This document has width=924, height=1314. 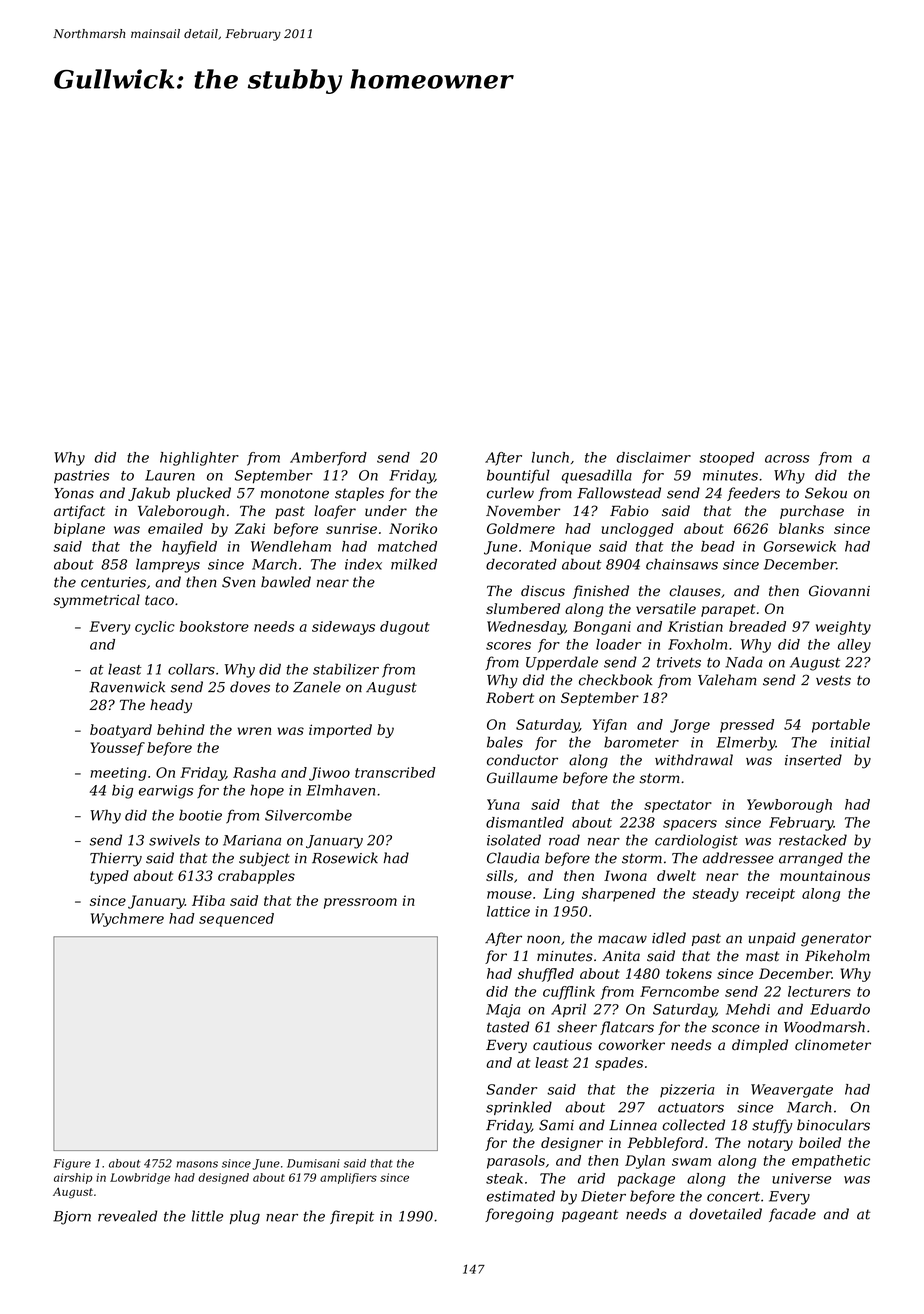 I want to click on mountainous, so click(x=825, y=875).
